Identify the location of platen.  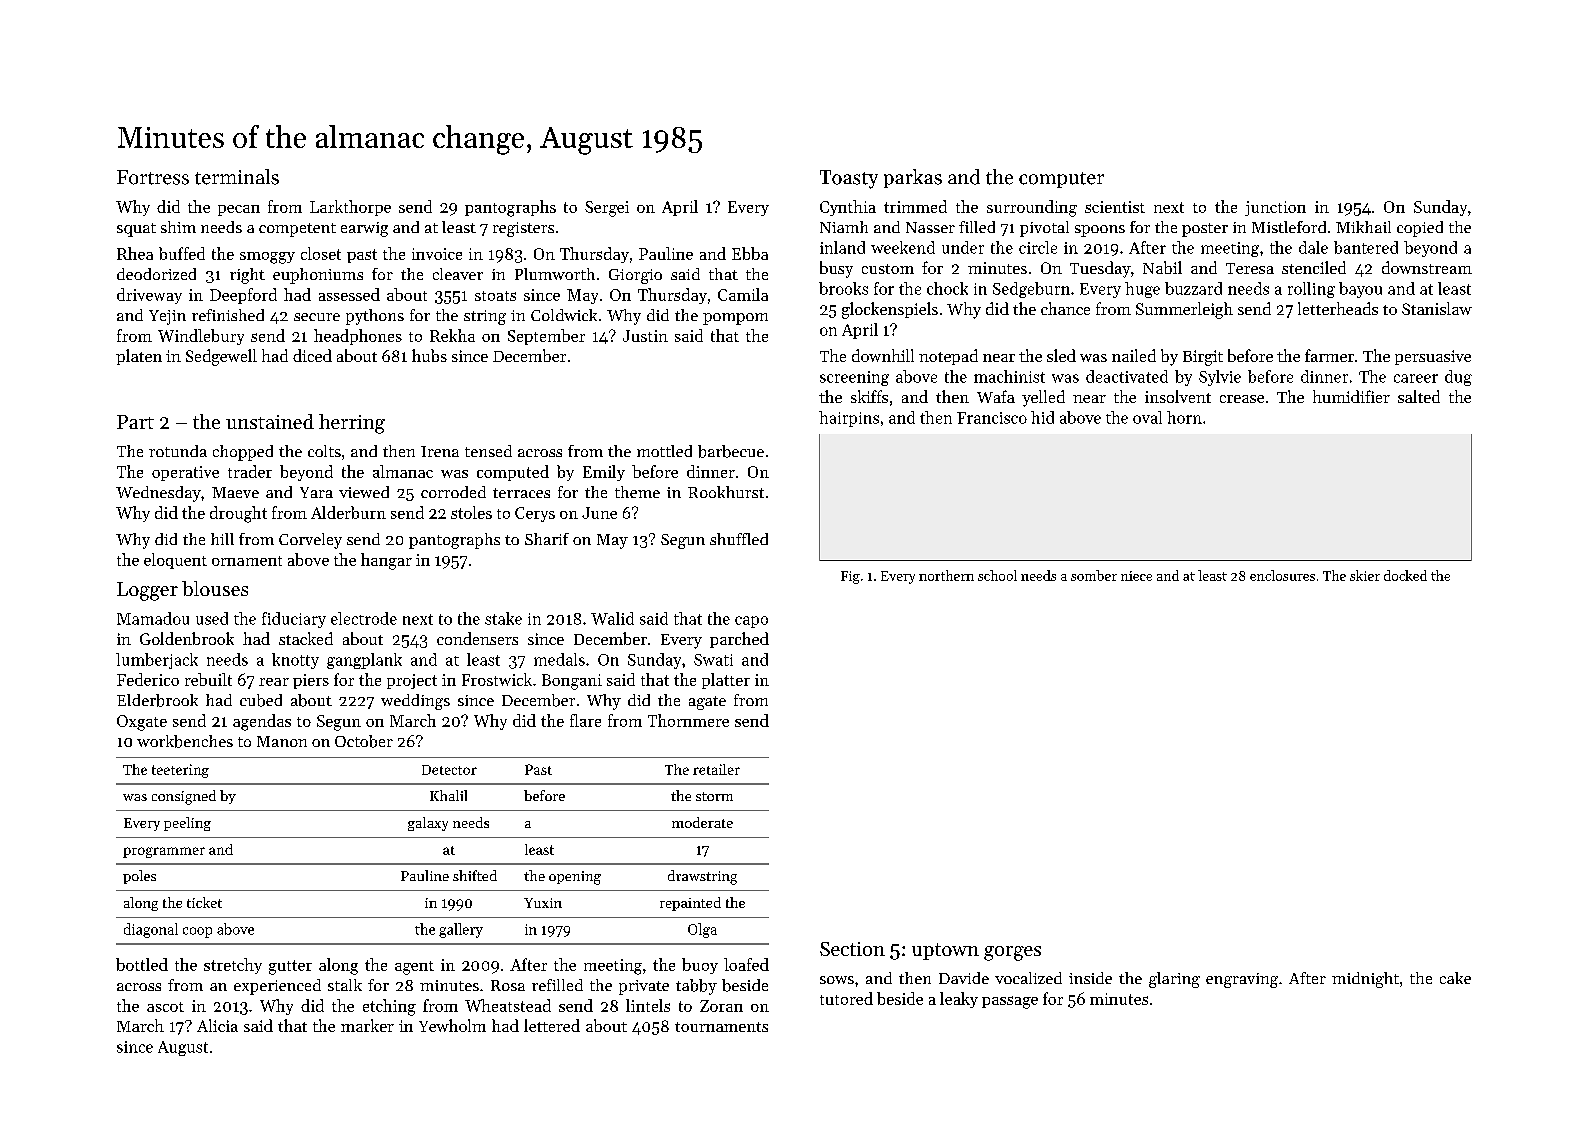
(139, 357).
